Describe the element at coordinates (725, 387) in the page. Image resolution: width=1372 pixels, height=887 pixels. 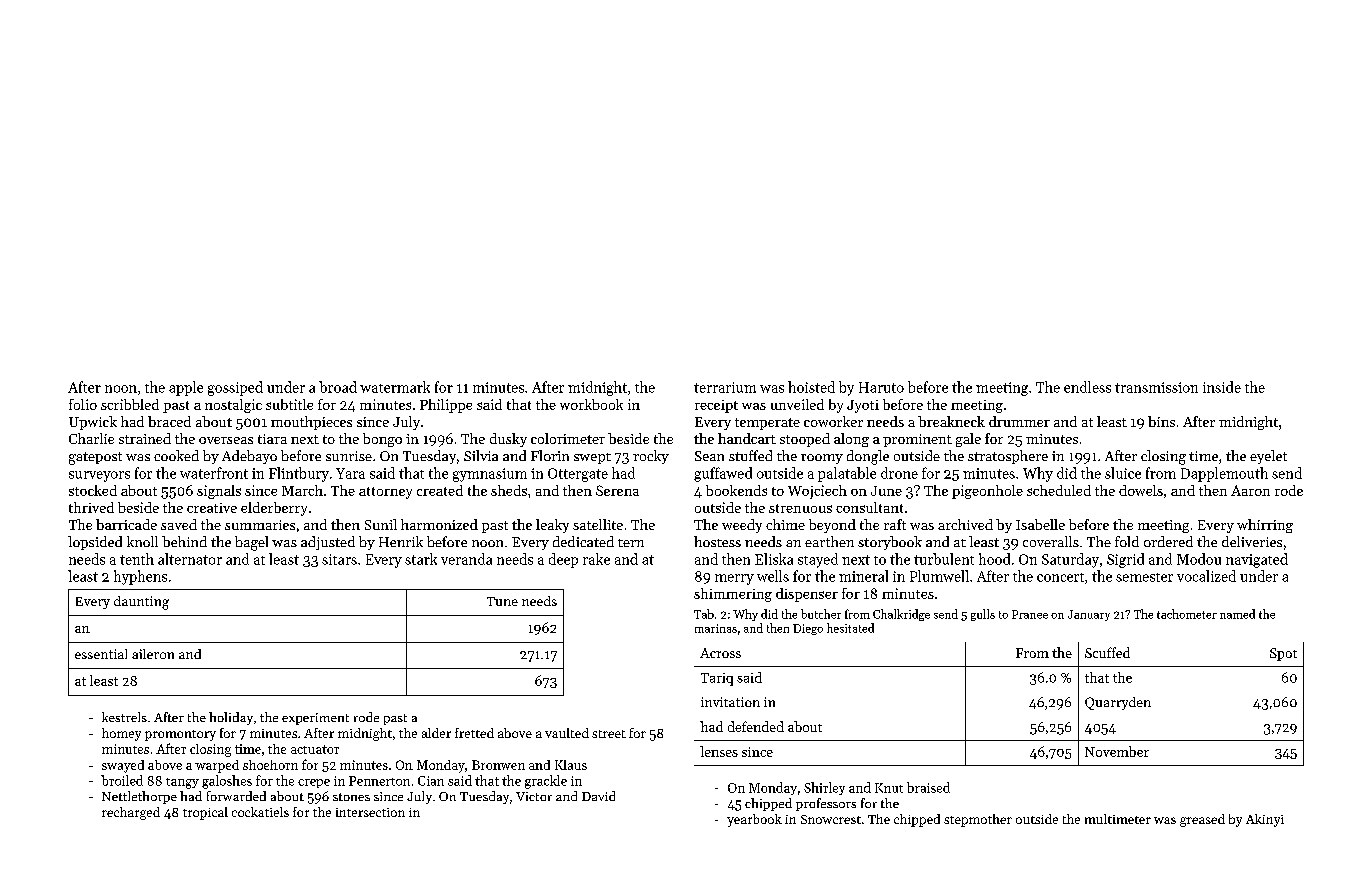
I see `terrarium` at that location.
